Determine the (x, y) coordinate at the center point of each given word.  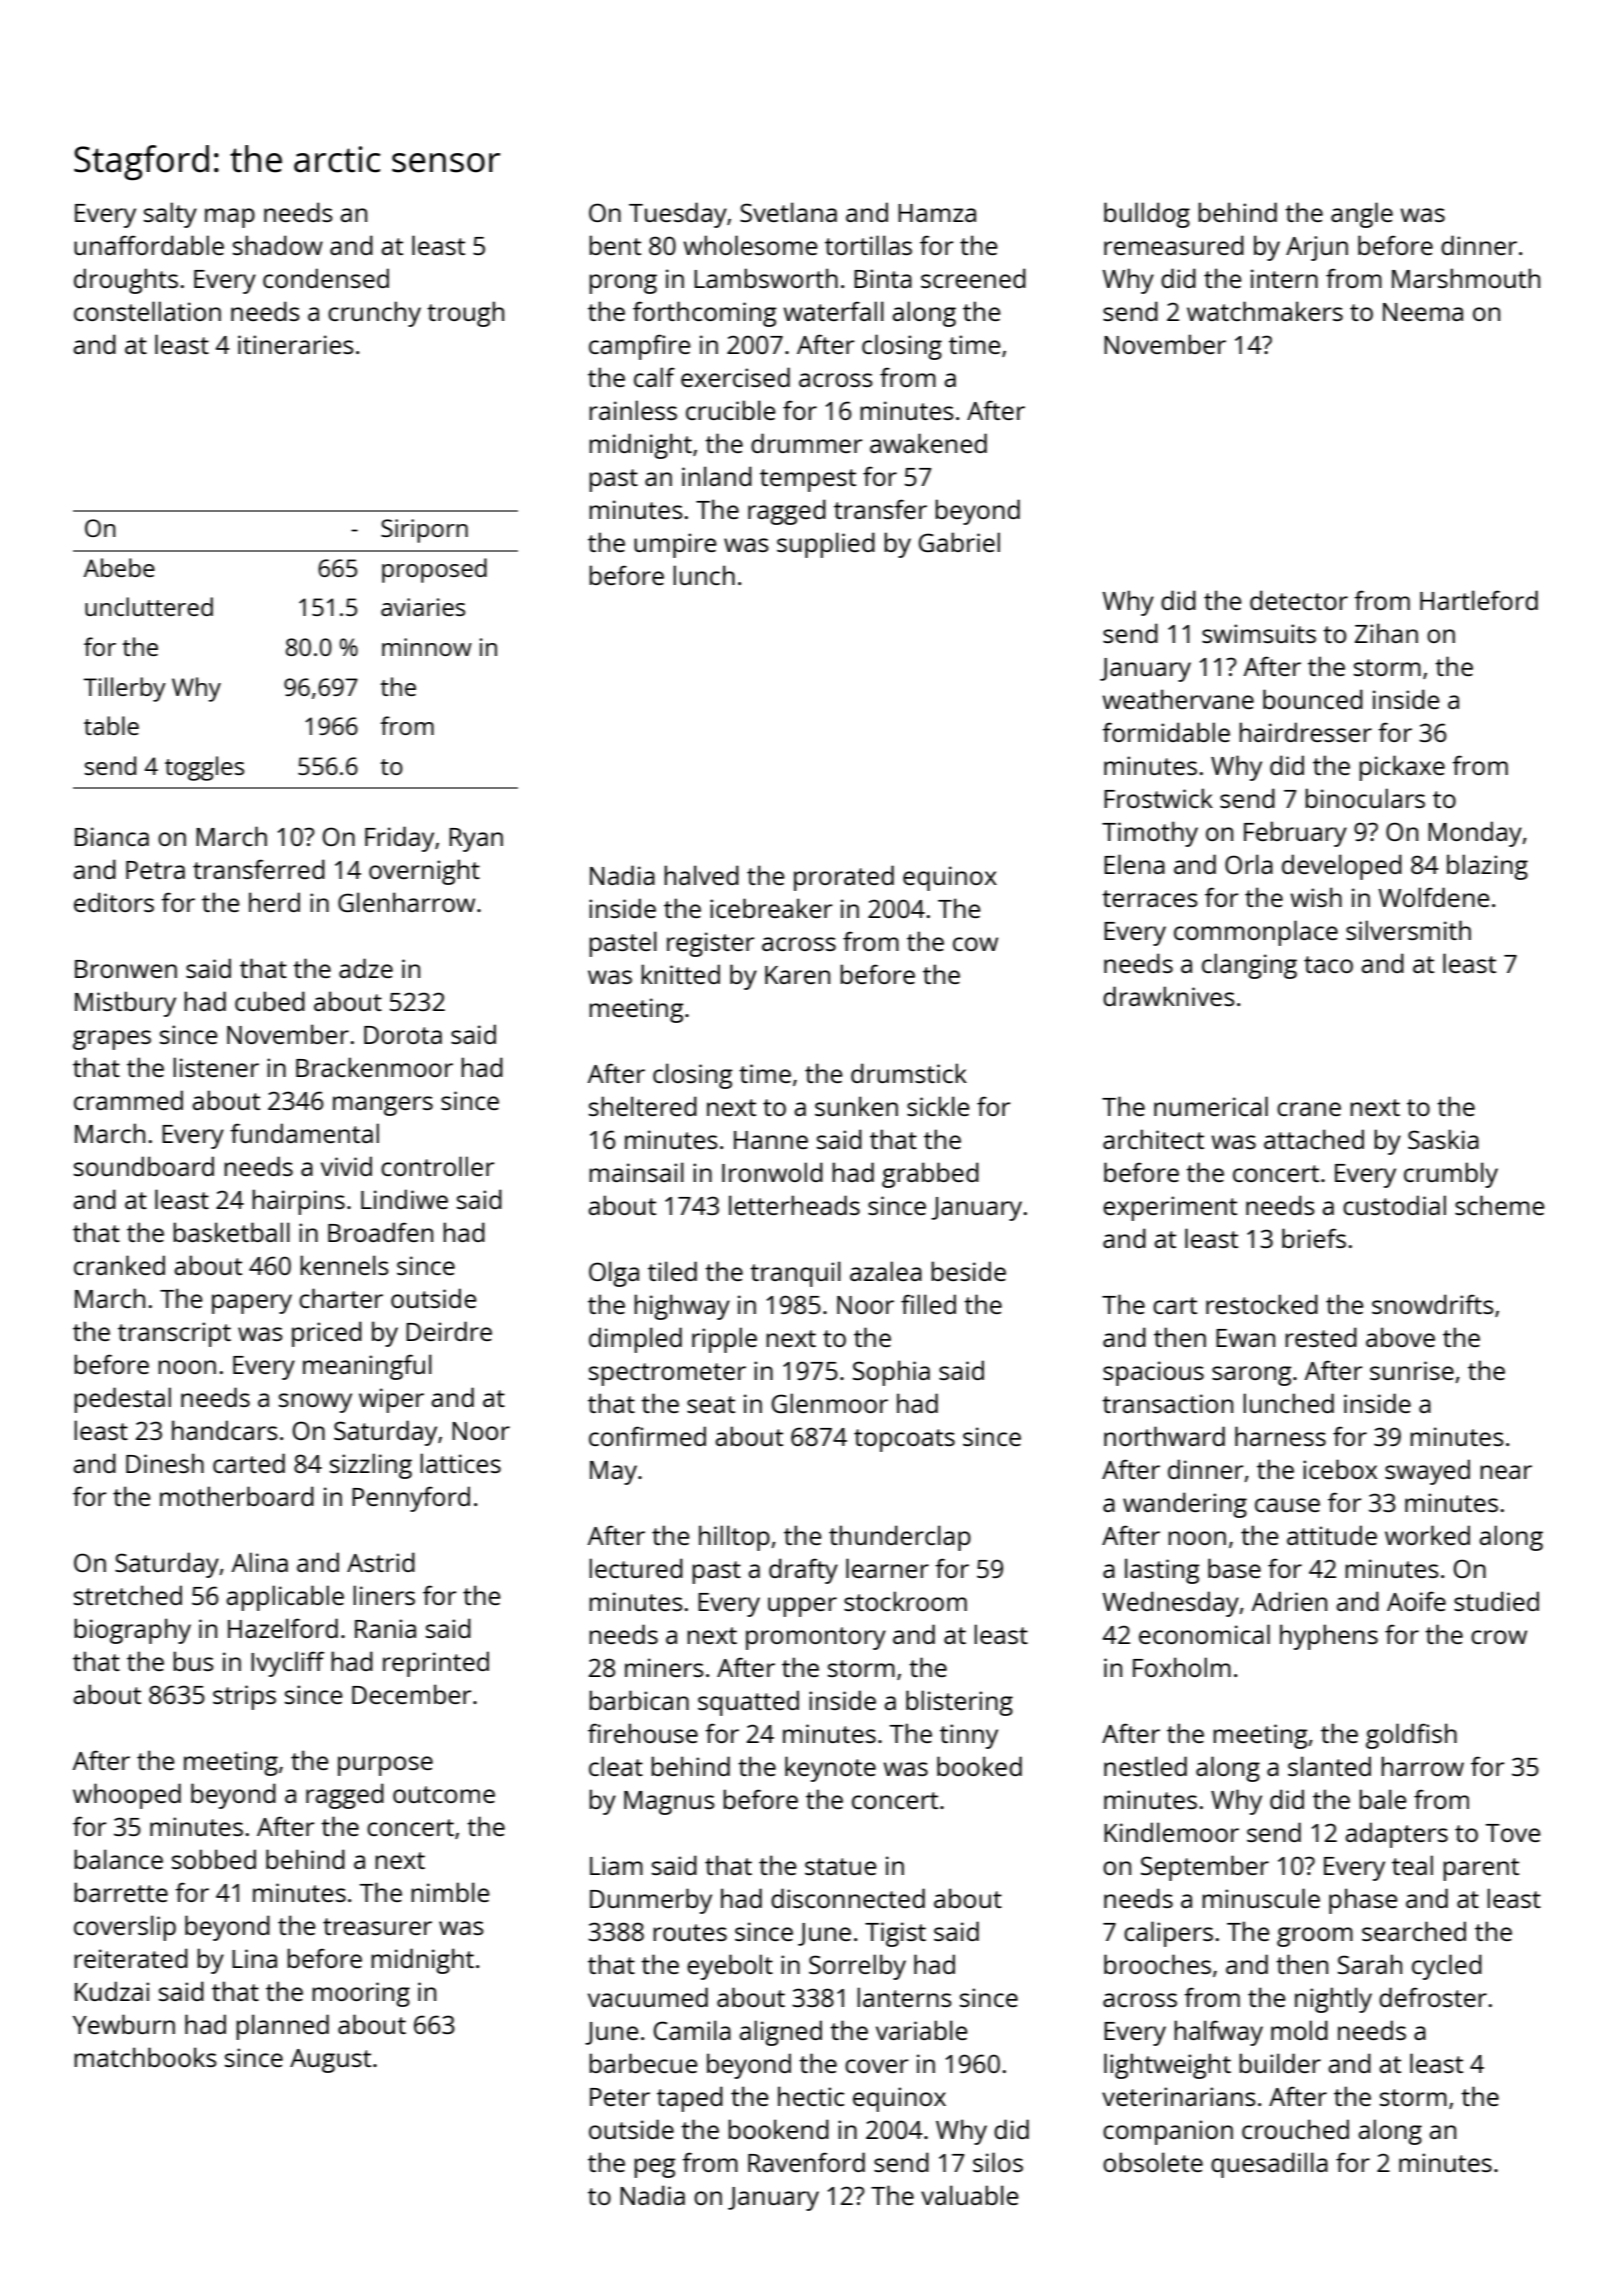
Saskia (1443, 1139)
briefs (1314, 1238)
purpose (385, 1766)
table (111, 725)
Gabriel (959, 542)
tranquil (795, 1274)
